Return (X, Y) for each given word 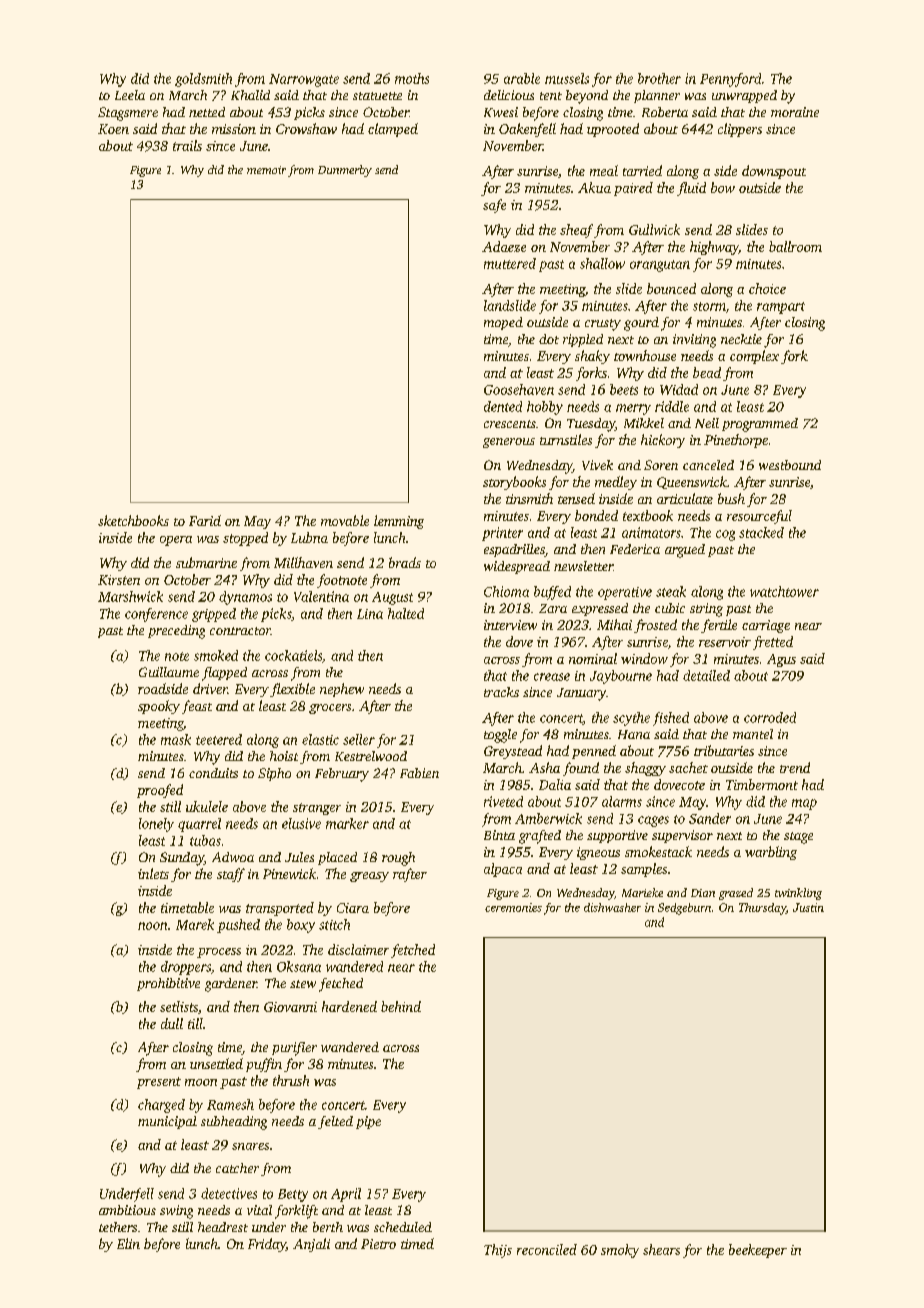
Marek (195, 924)
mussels (567, 78)
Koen (113, 129)
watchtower (784, 591)
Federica (635, 549)
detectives (229, 1193)
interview (510, 625)
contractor (240, 631)
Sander (710, 818)
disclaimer (358, 949)
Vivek (597, 465)
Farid (205, 520)
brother (659, 78)
